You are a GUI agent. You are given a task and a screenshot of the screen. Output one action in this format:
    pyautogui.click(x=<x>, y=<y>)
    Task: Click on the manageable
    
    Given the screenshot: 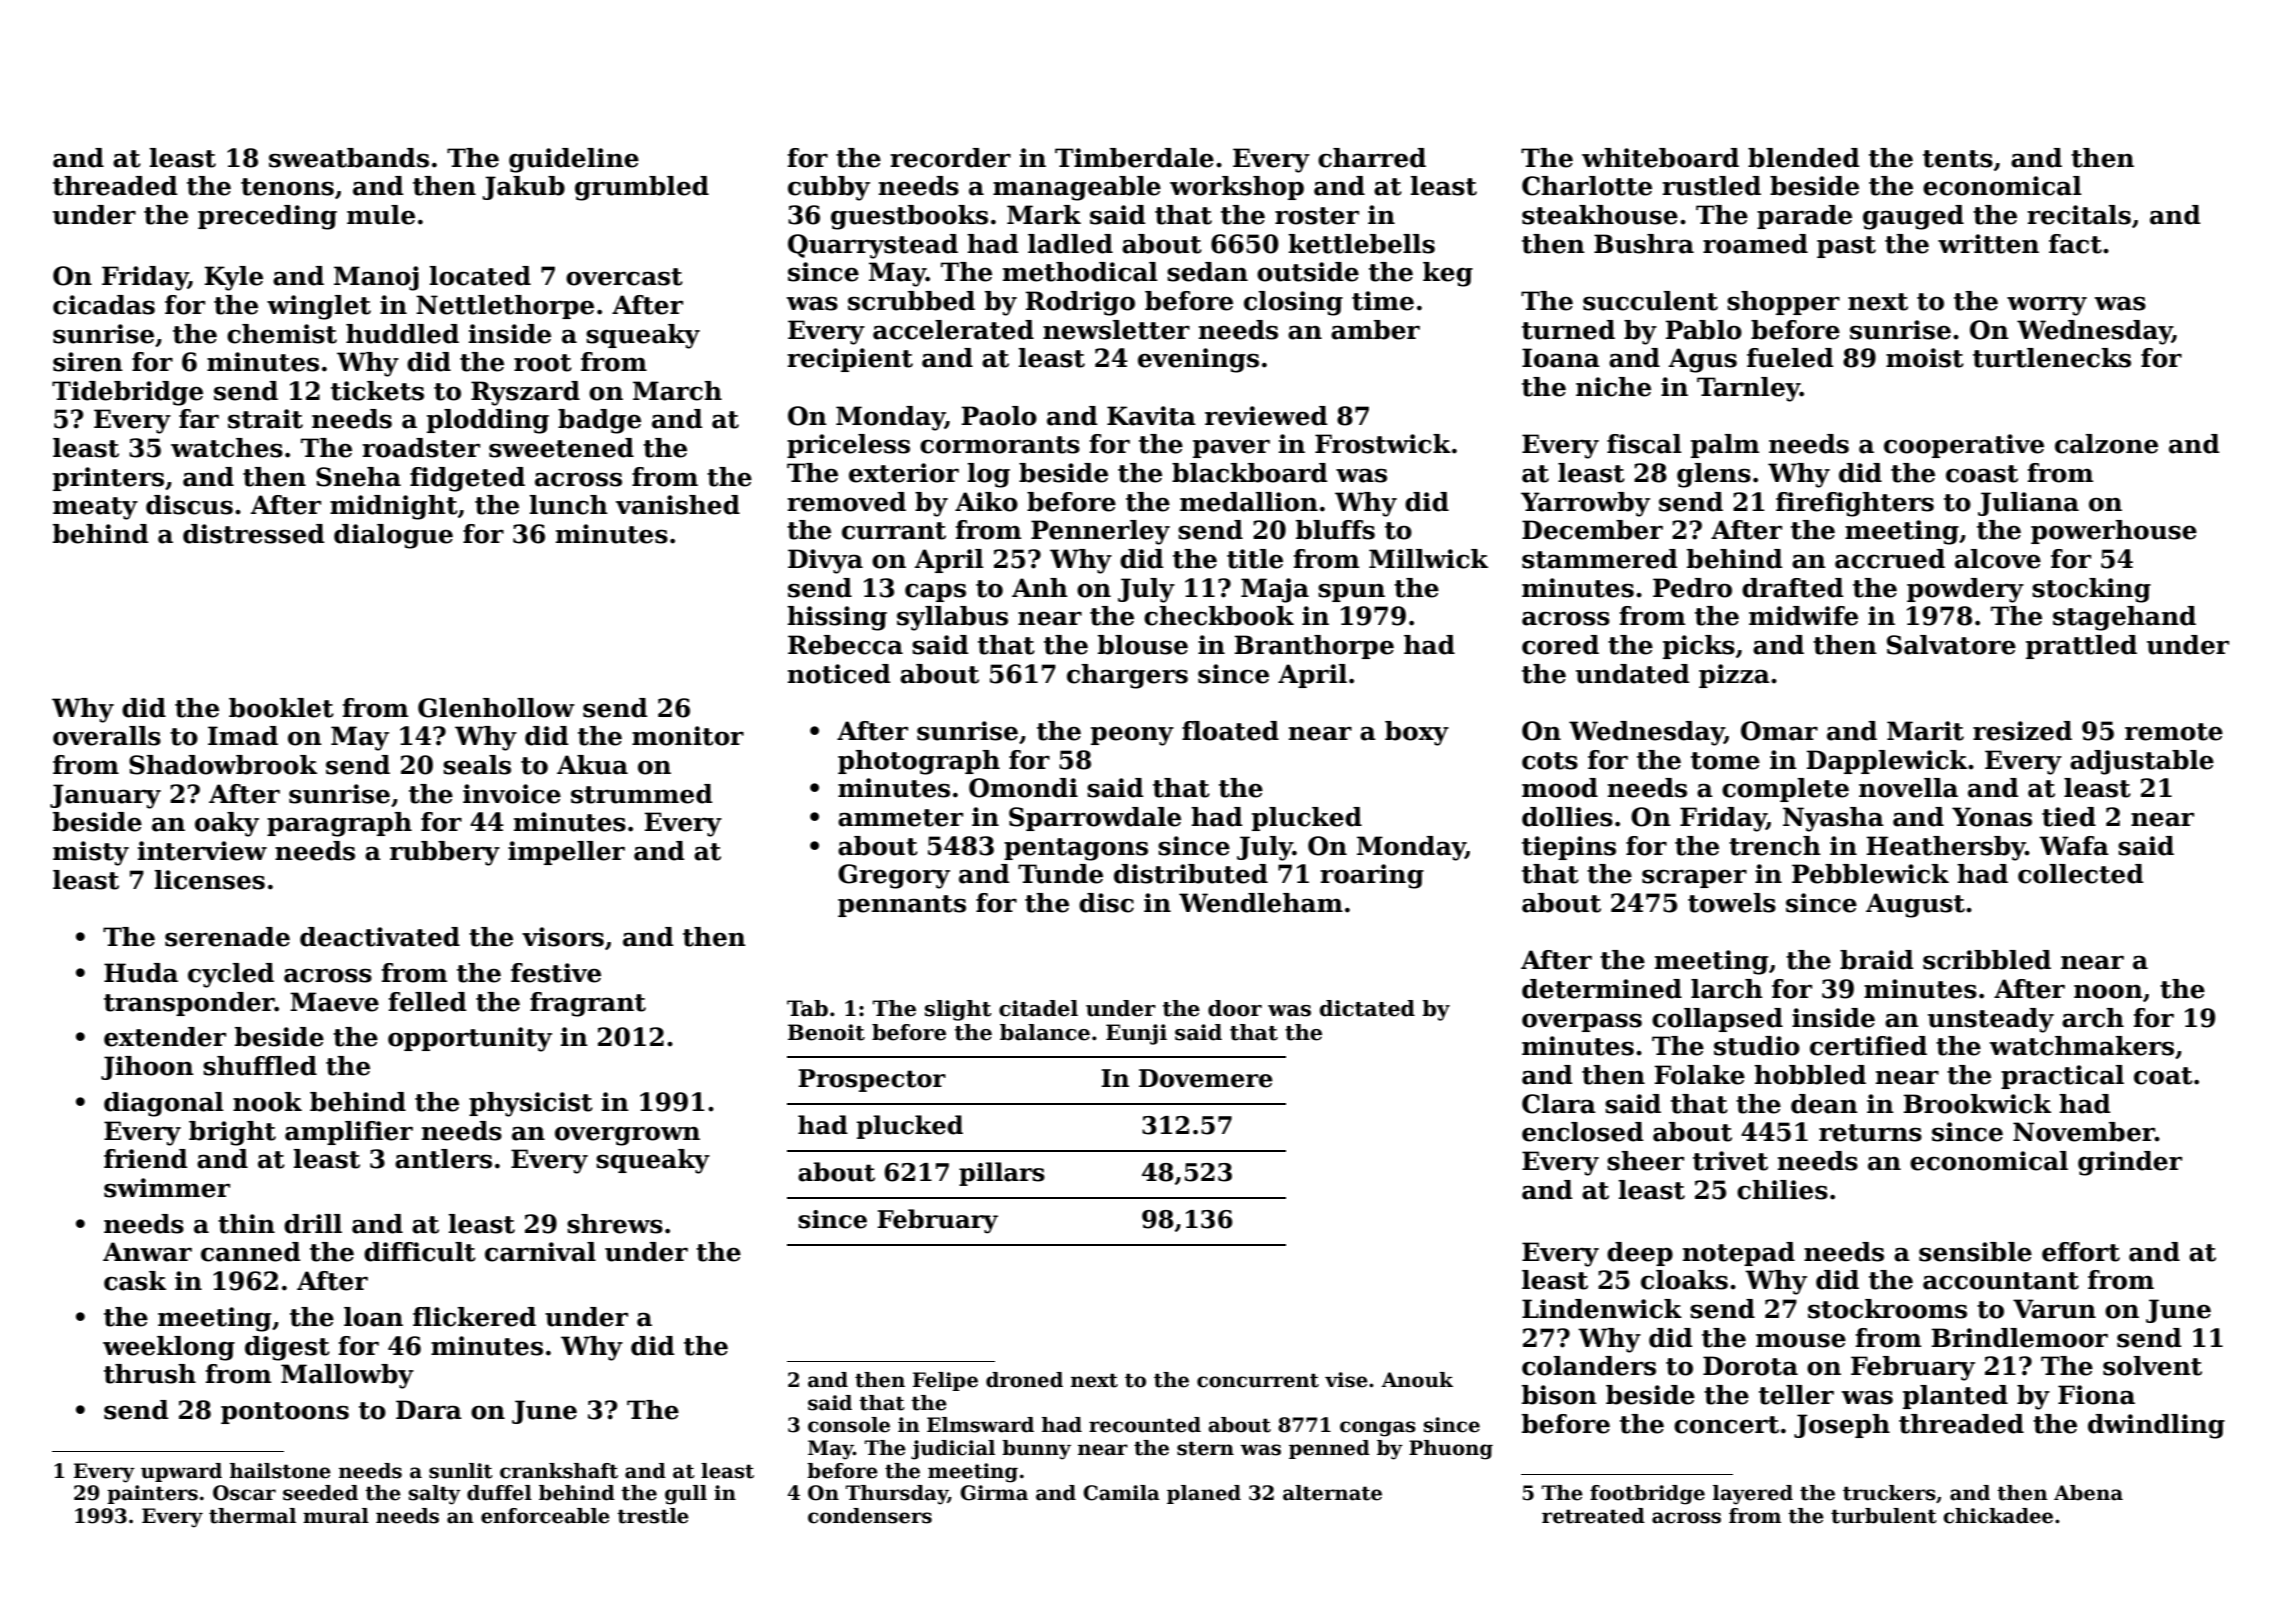 What is the action you would take?
    pyautogui.click(x=1077, y=188)
